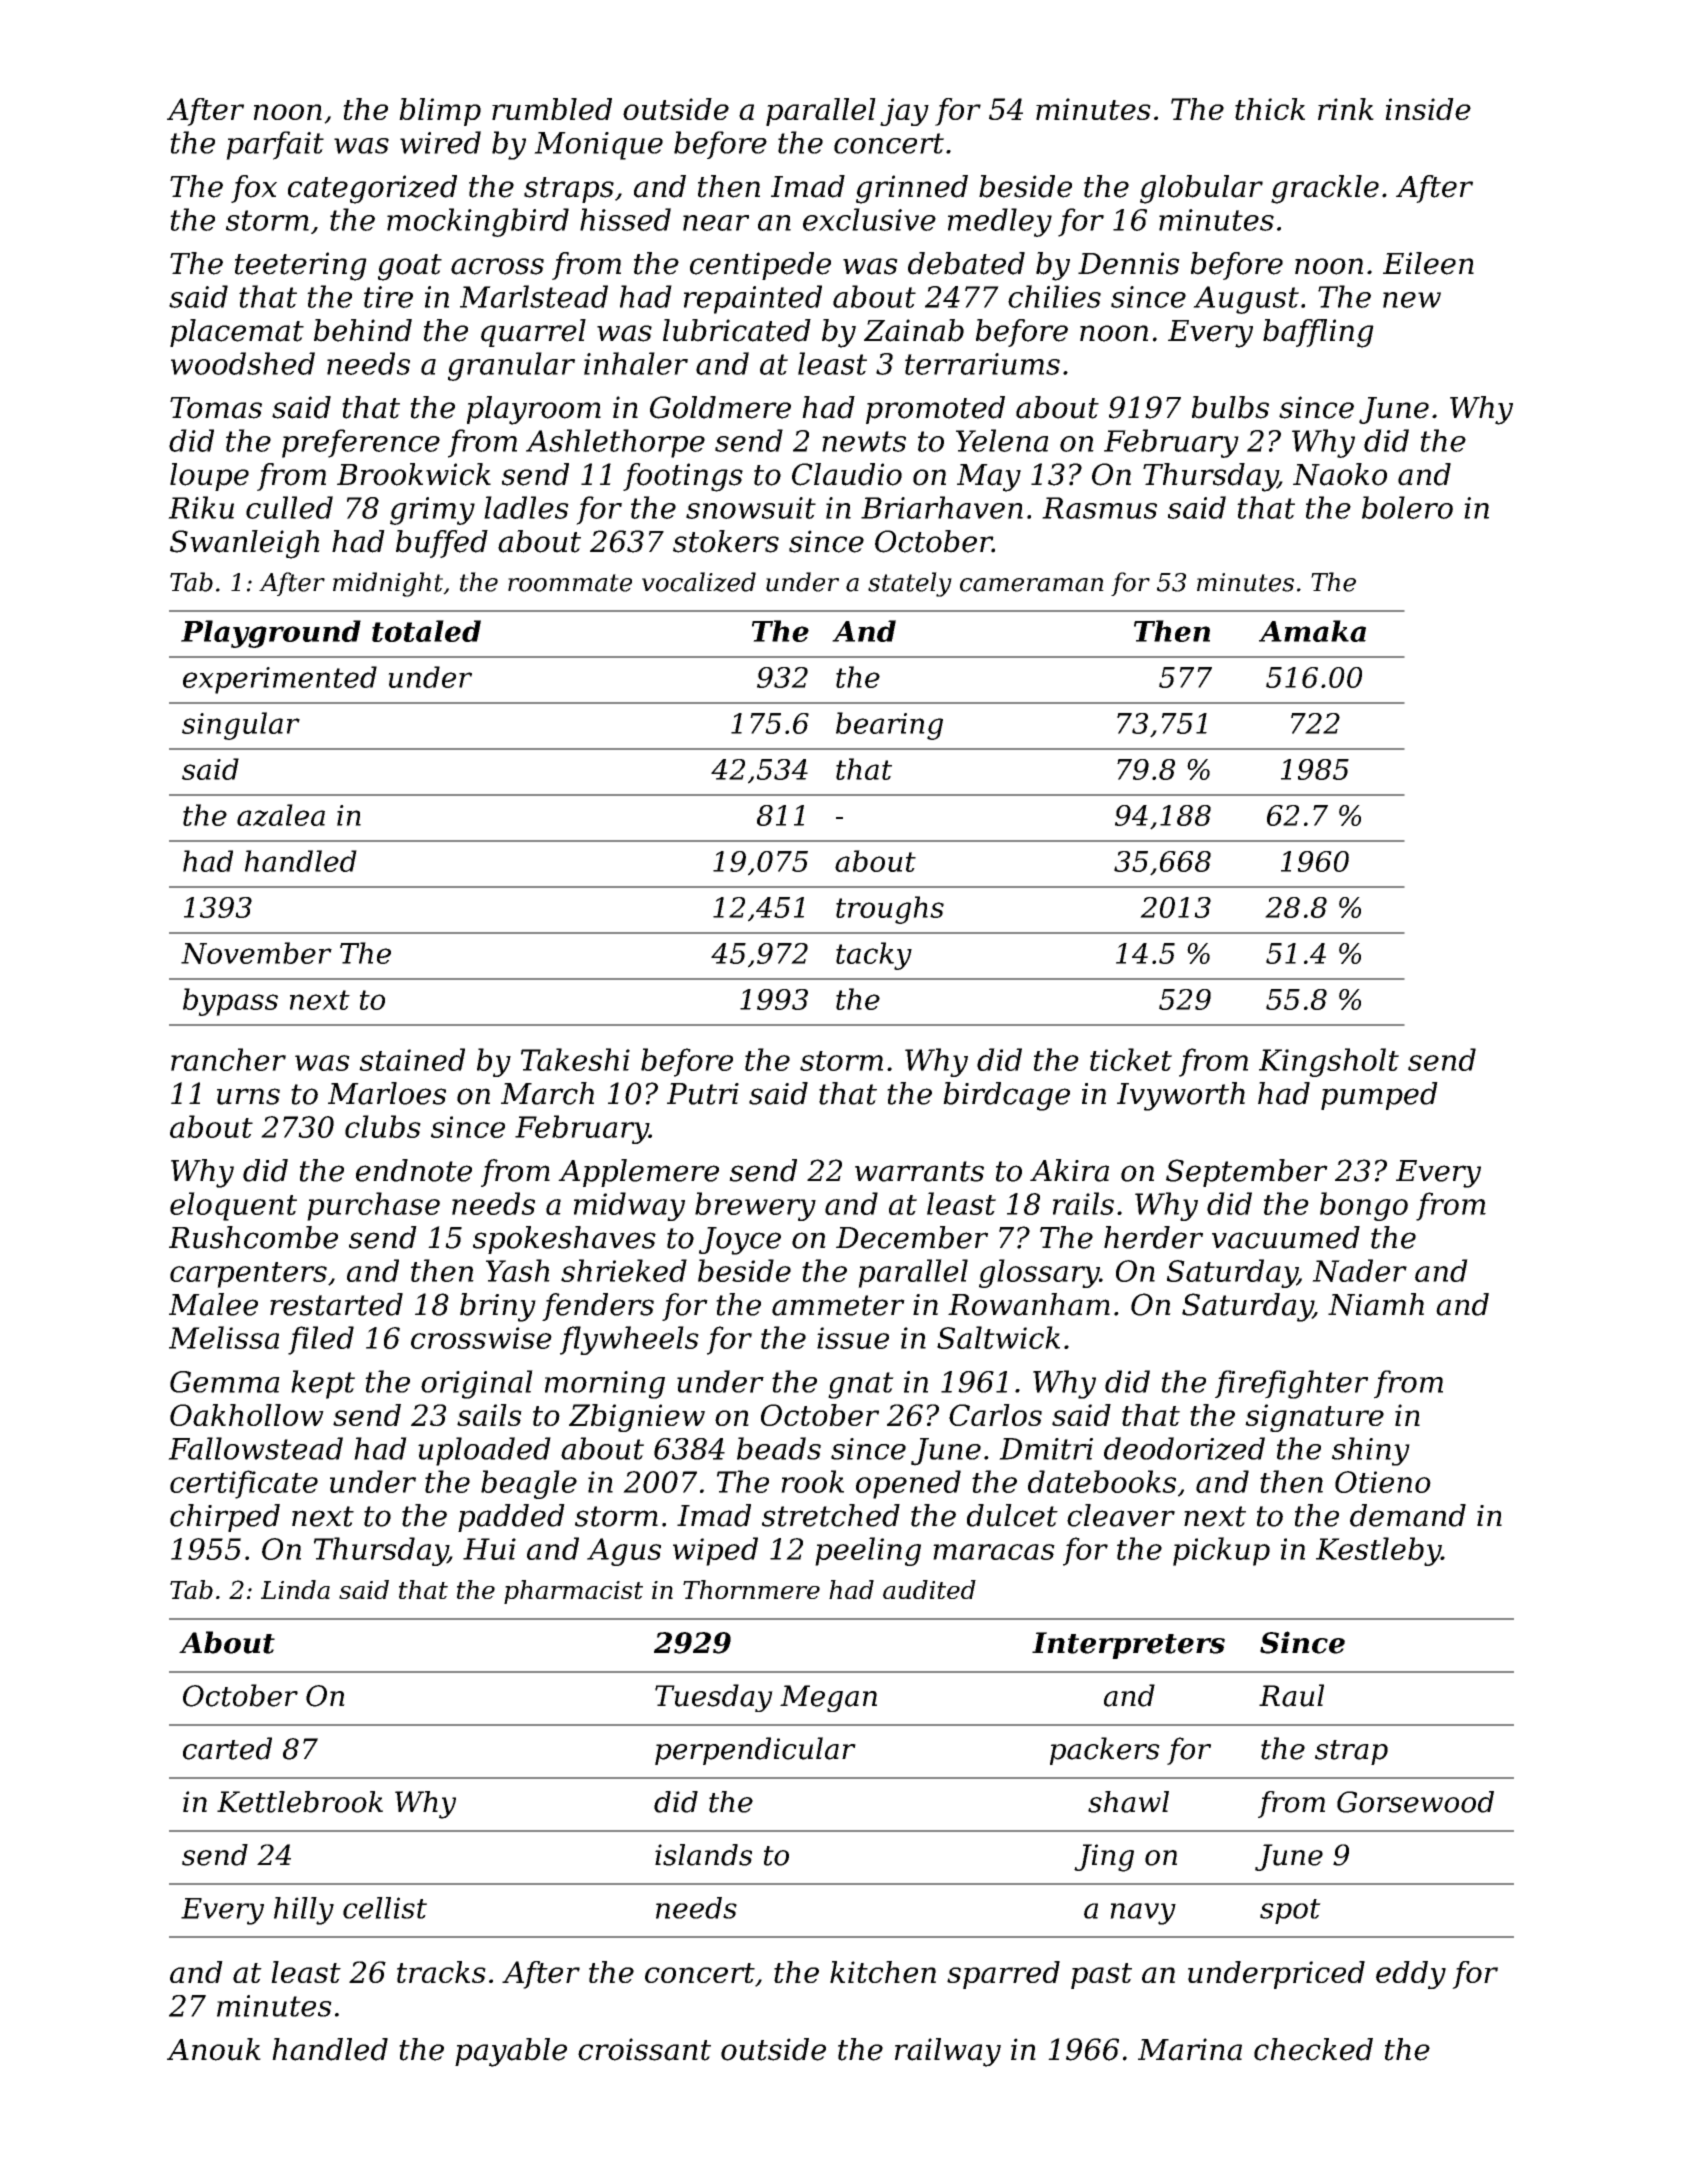  I want to click on Kingsholt, so click(1329, 1062).
